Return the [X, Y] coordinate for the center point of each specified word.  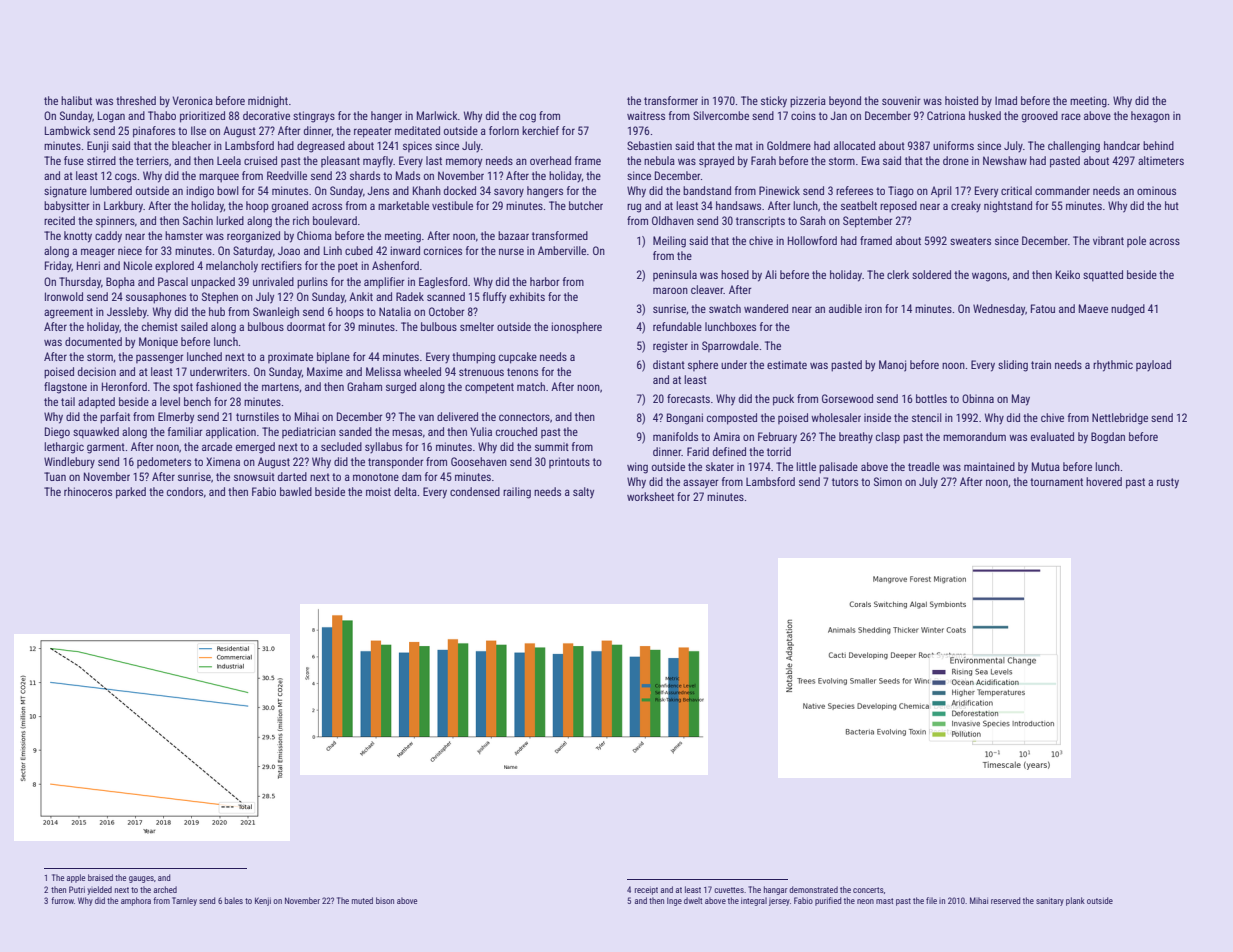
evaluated [1052, 436]
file [931, 900]
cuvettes [729, 890]
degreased [321, 147]
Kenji [263, 901]
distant [669, 364]
